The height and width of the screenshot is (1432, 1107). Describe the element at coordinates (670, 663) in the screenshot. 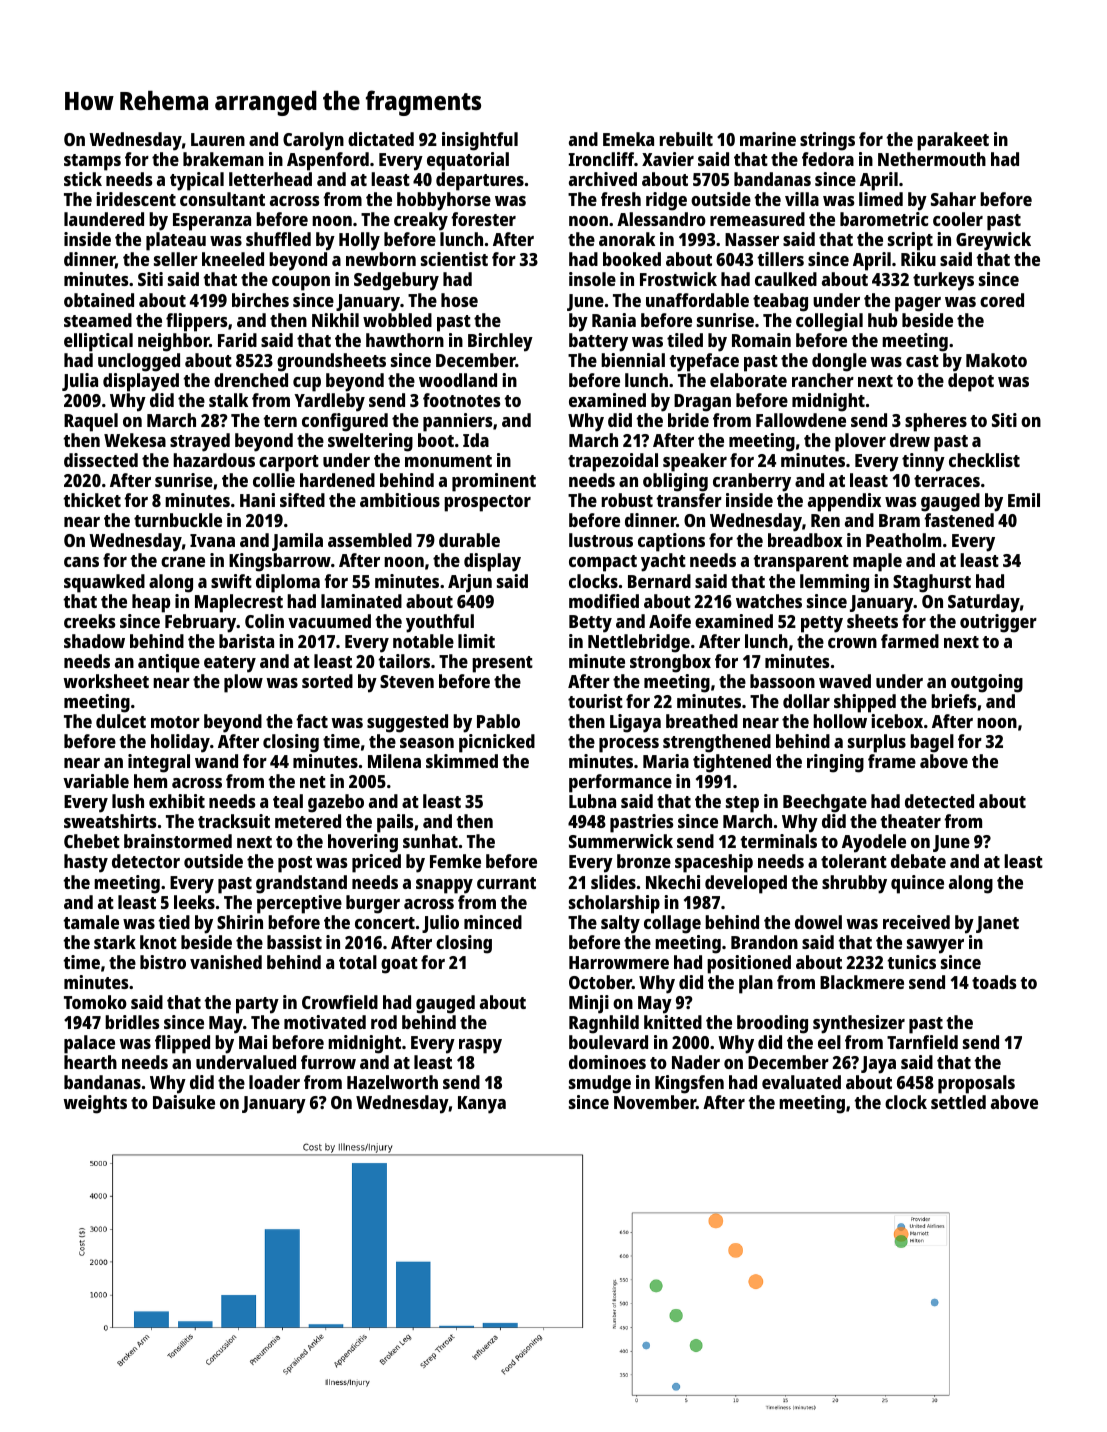

I see `strongbox` at that location.
